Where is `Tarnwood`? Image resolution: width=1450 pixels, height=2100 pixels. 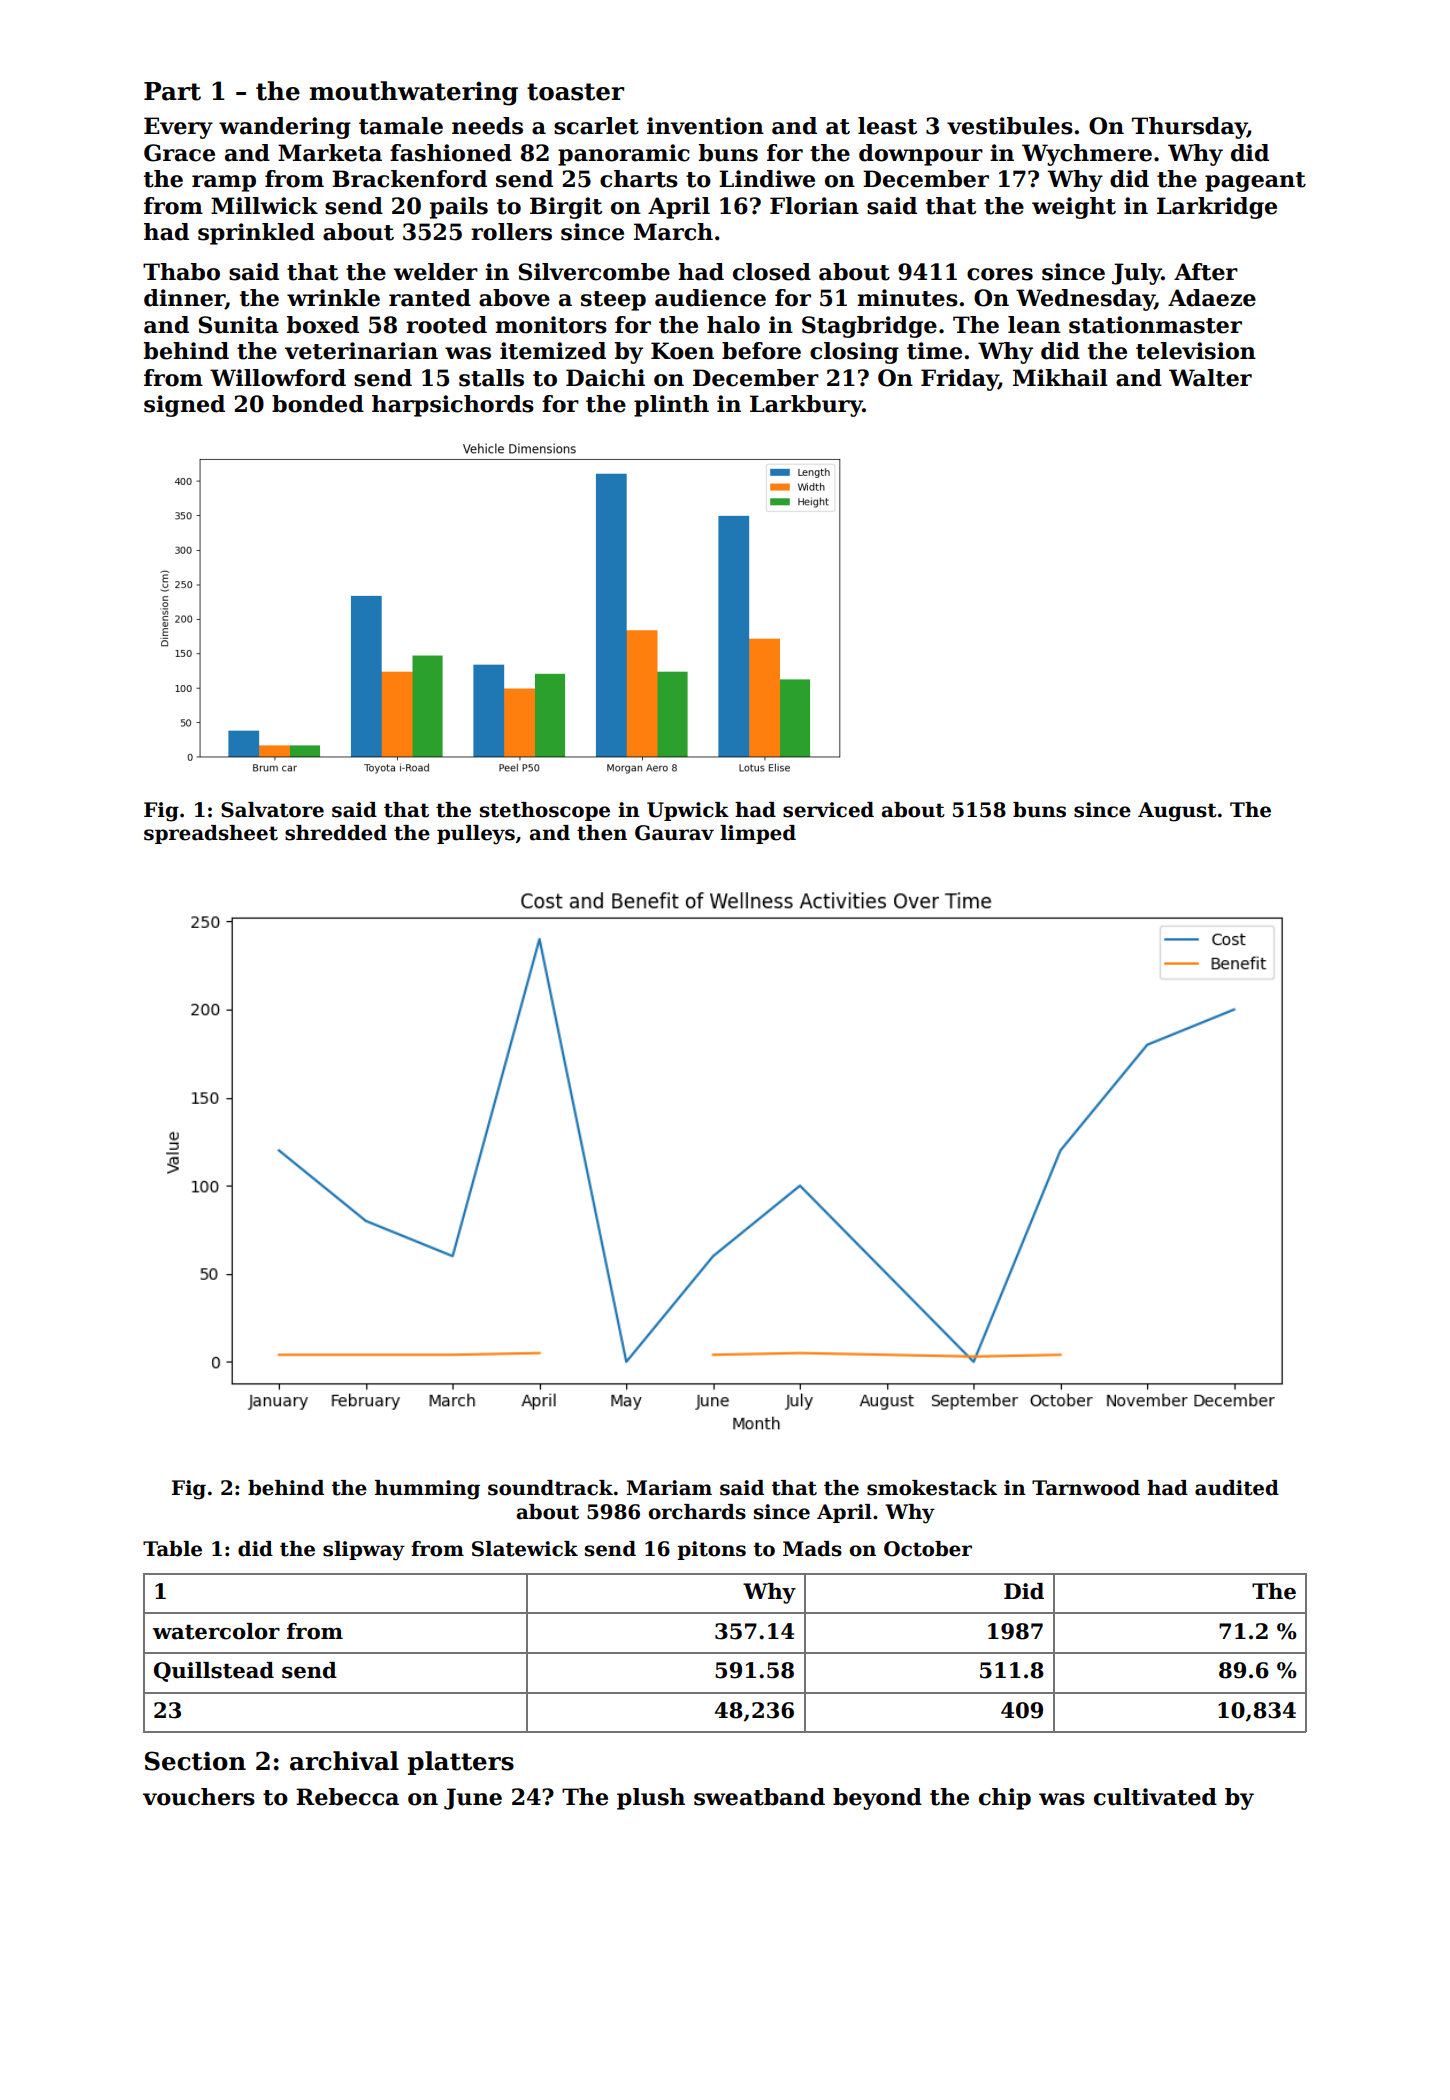 Tarnwood is located at coordinates (1086, 1488).
